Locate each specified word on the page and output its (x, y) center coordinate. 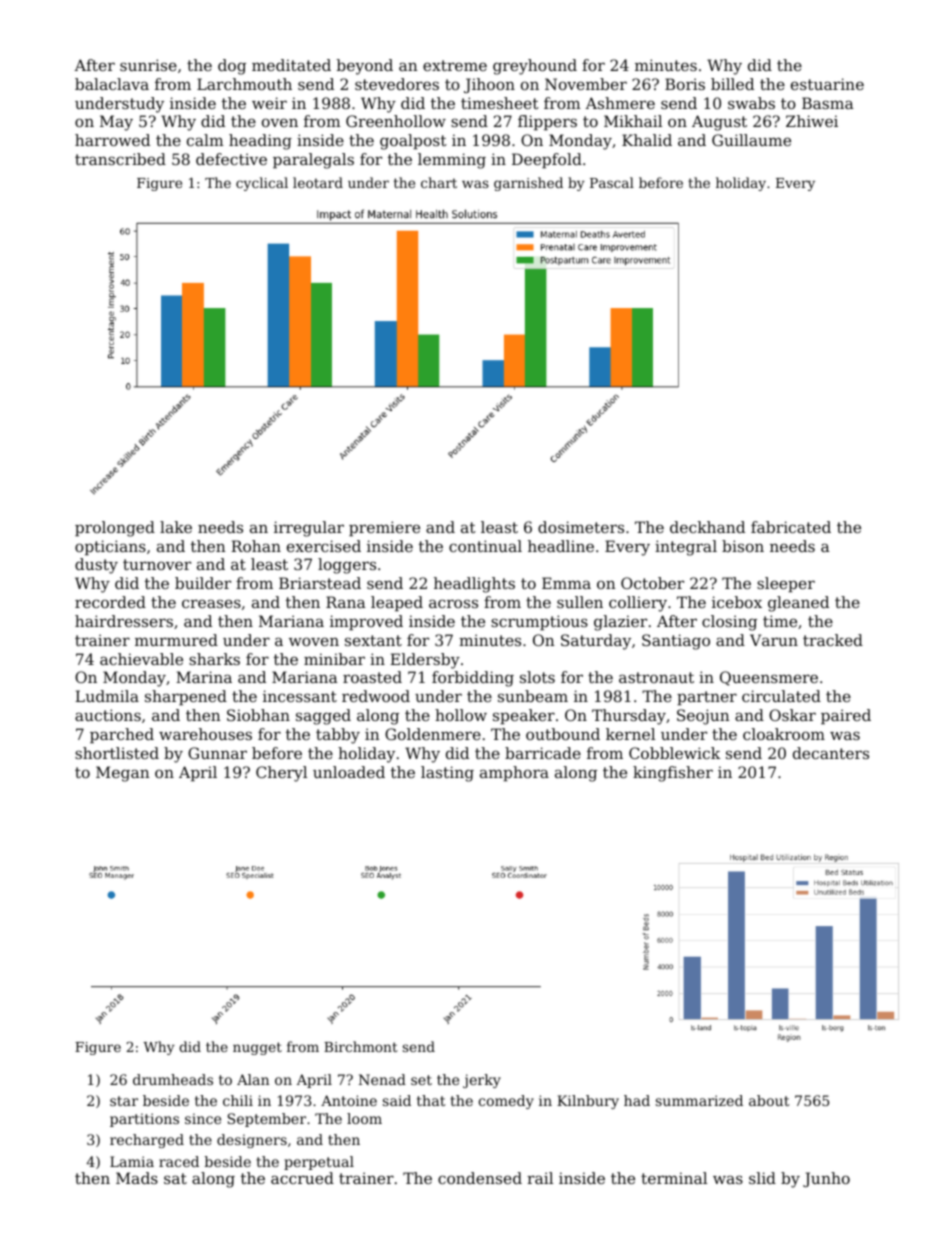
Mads (137, 1178)
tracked (833, 640)
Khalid (647, 140)
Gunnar (217, 753)
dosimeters (581, 527)
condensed (480, 1178)
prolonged (115, 529)
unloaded (349, 772)
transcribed (120, 159)
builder (203, 583)
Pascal (612, 182)
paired (846, 716)
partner (707, 698)
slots (537, 677)
